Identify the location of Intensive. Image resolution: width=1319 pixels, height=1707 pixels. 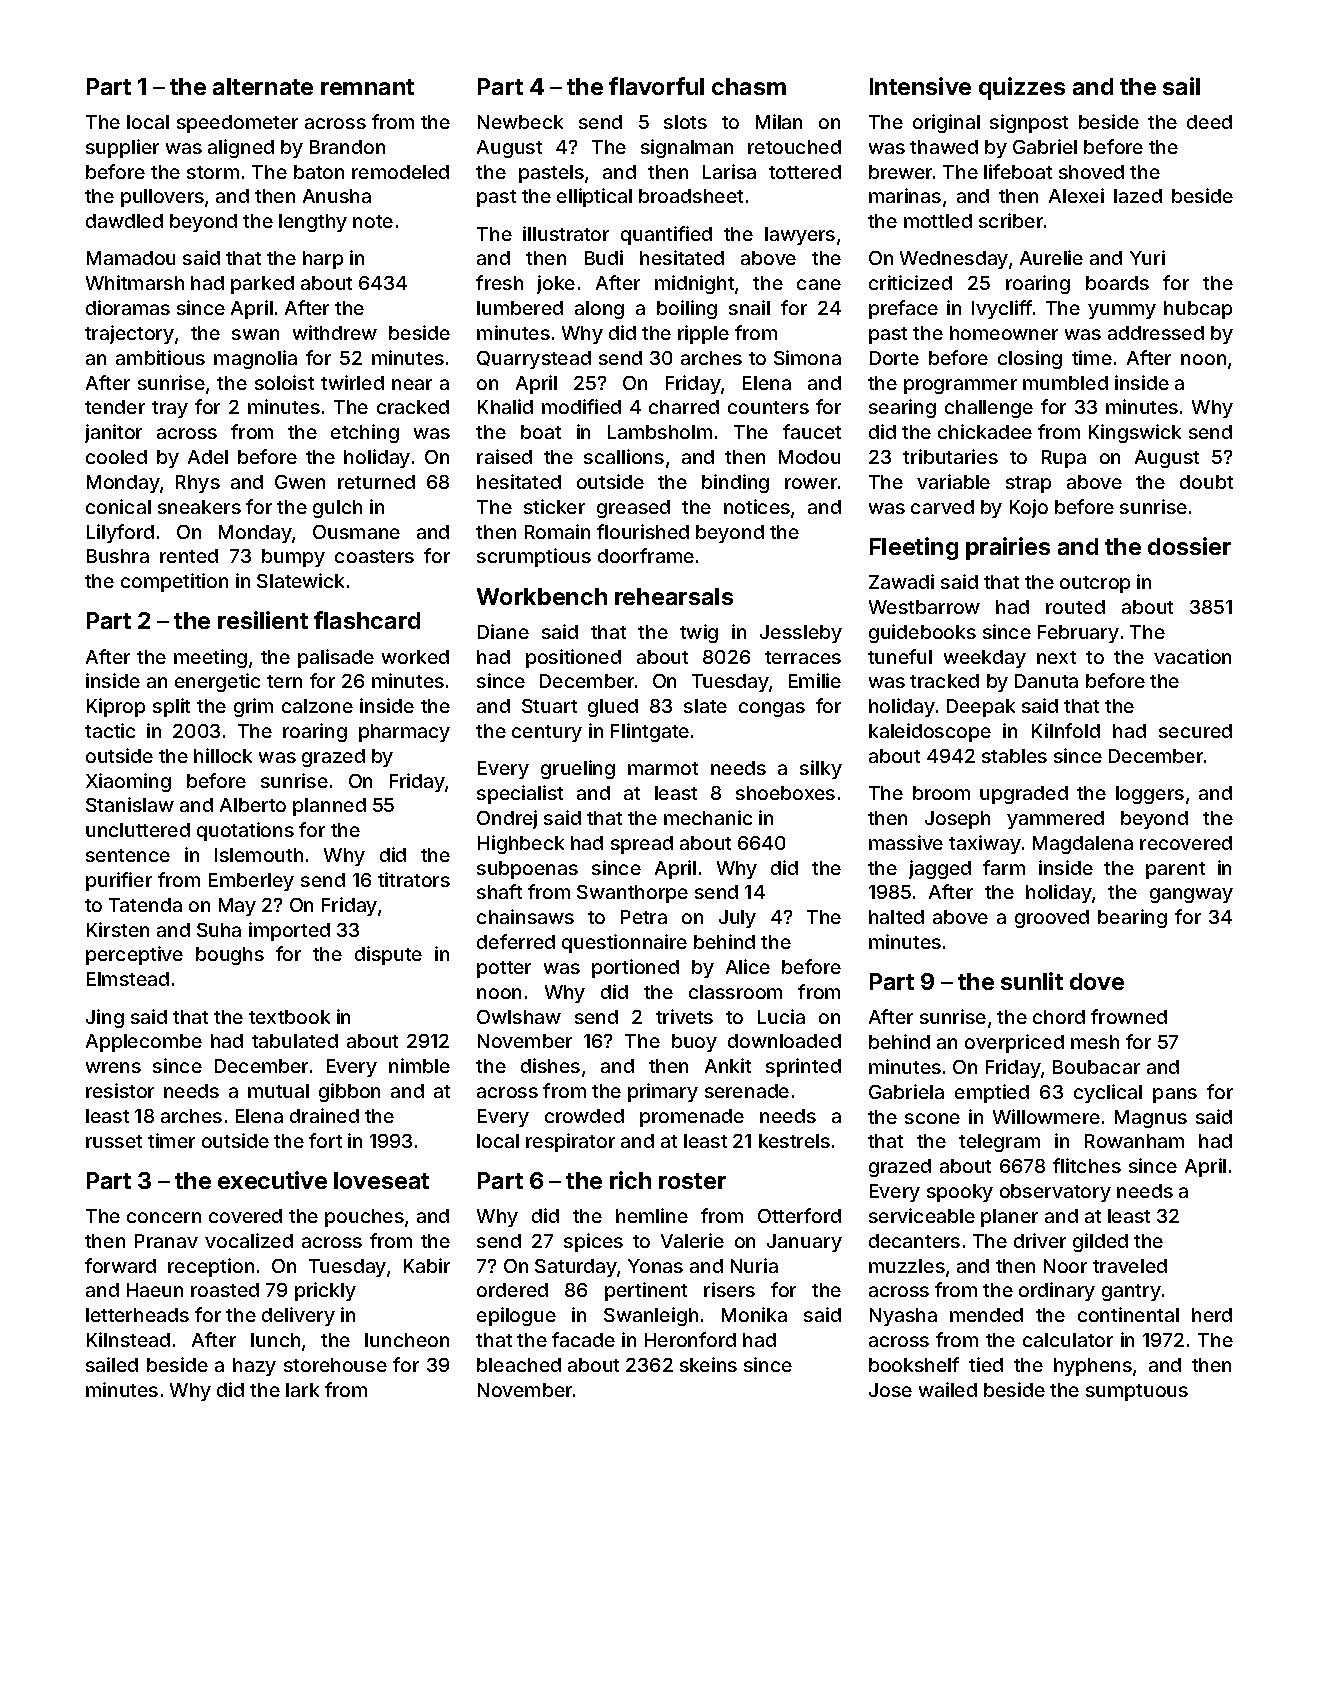
(920, 86).
